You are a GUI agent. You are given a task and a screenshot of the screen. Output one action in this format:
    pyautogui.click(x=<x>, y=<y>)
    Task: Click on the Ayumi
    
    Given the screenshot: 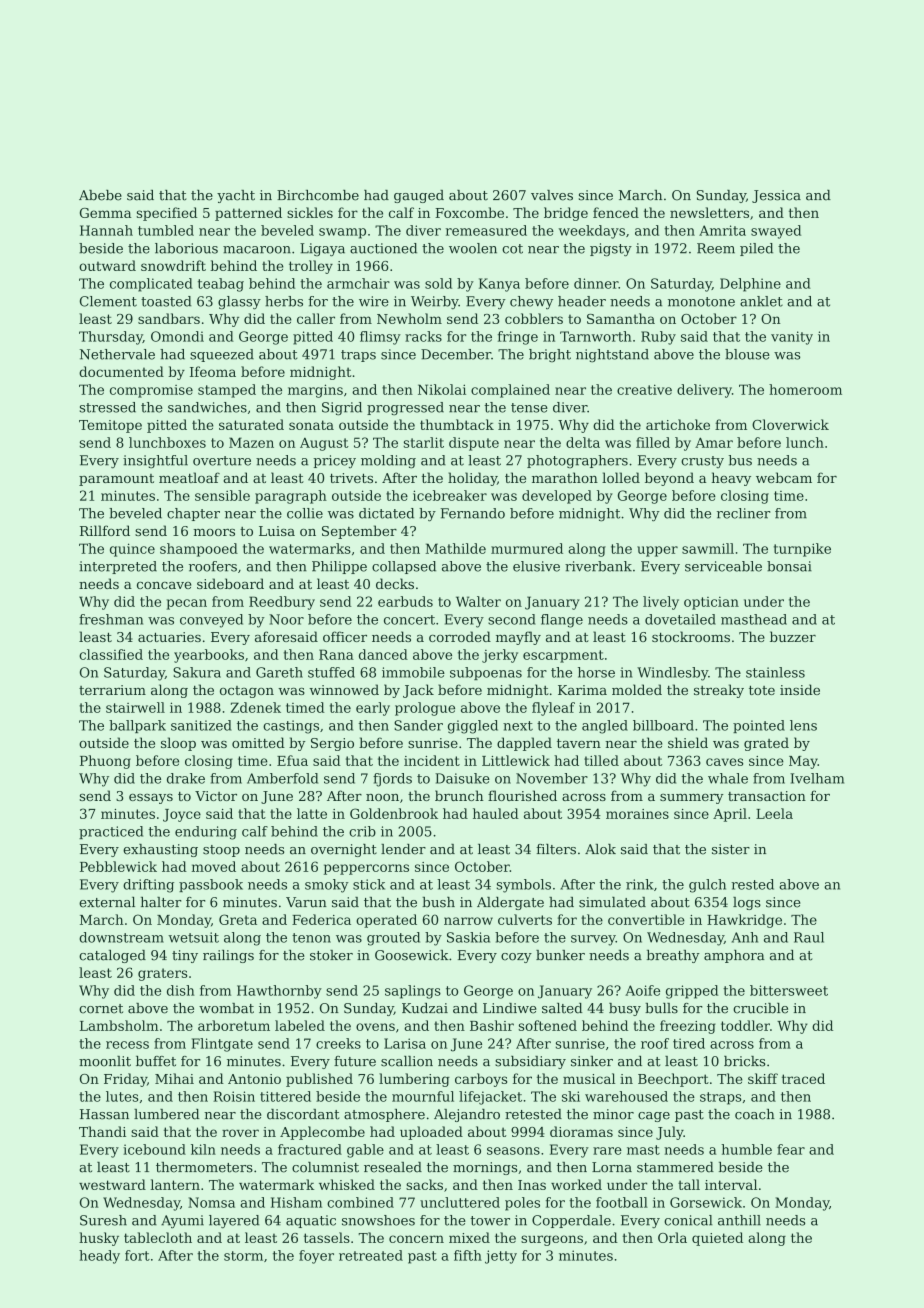 What is the action you would take?
    pyautogui.click(x=182, y=1221)
